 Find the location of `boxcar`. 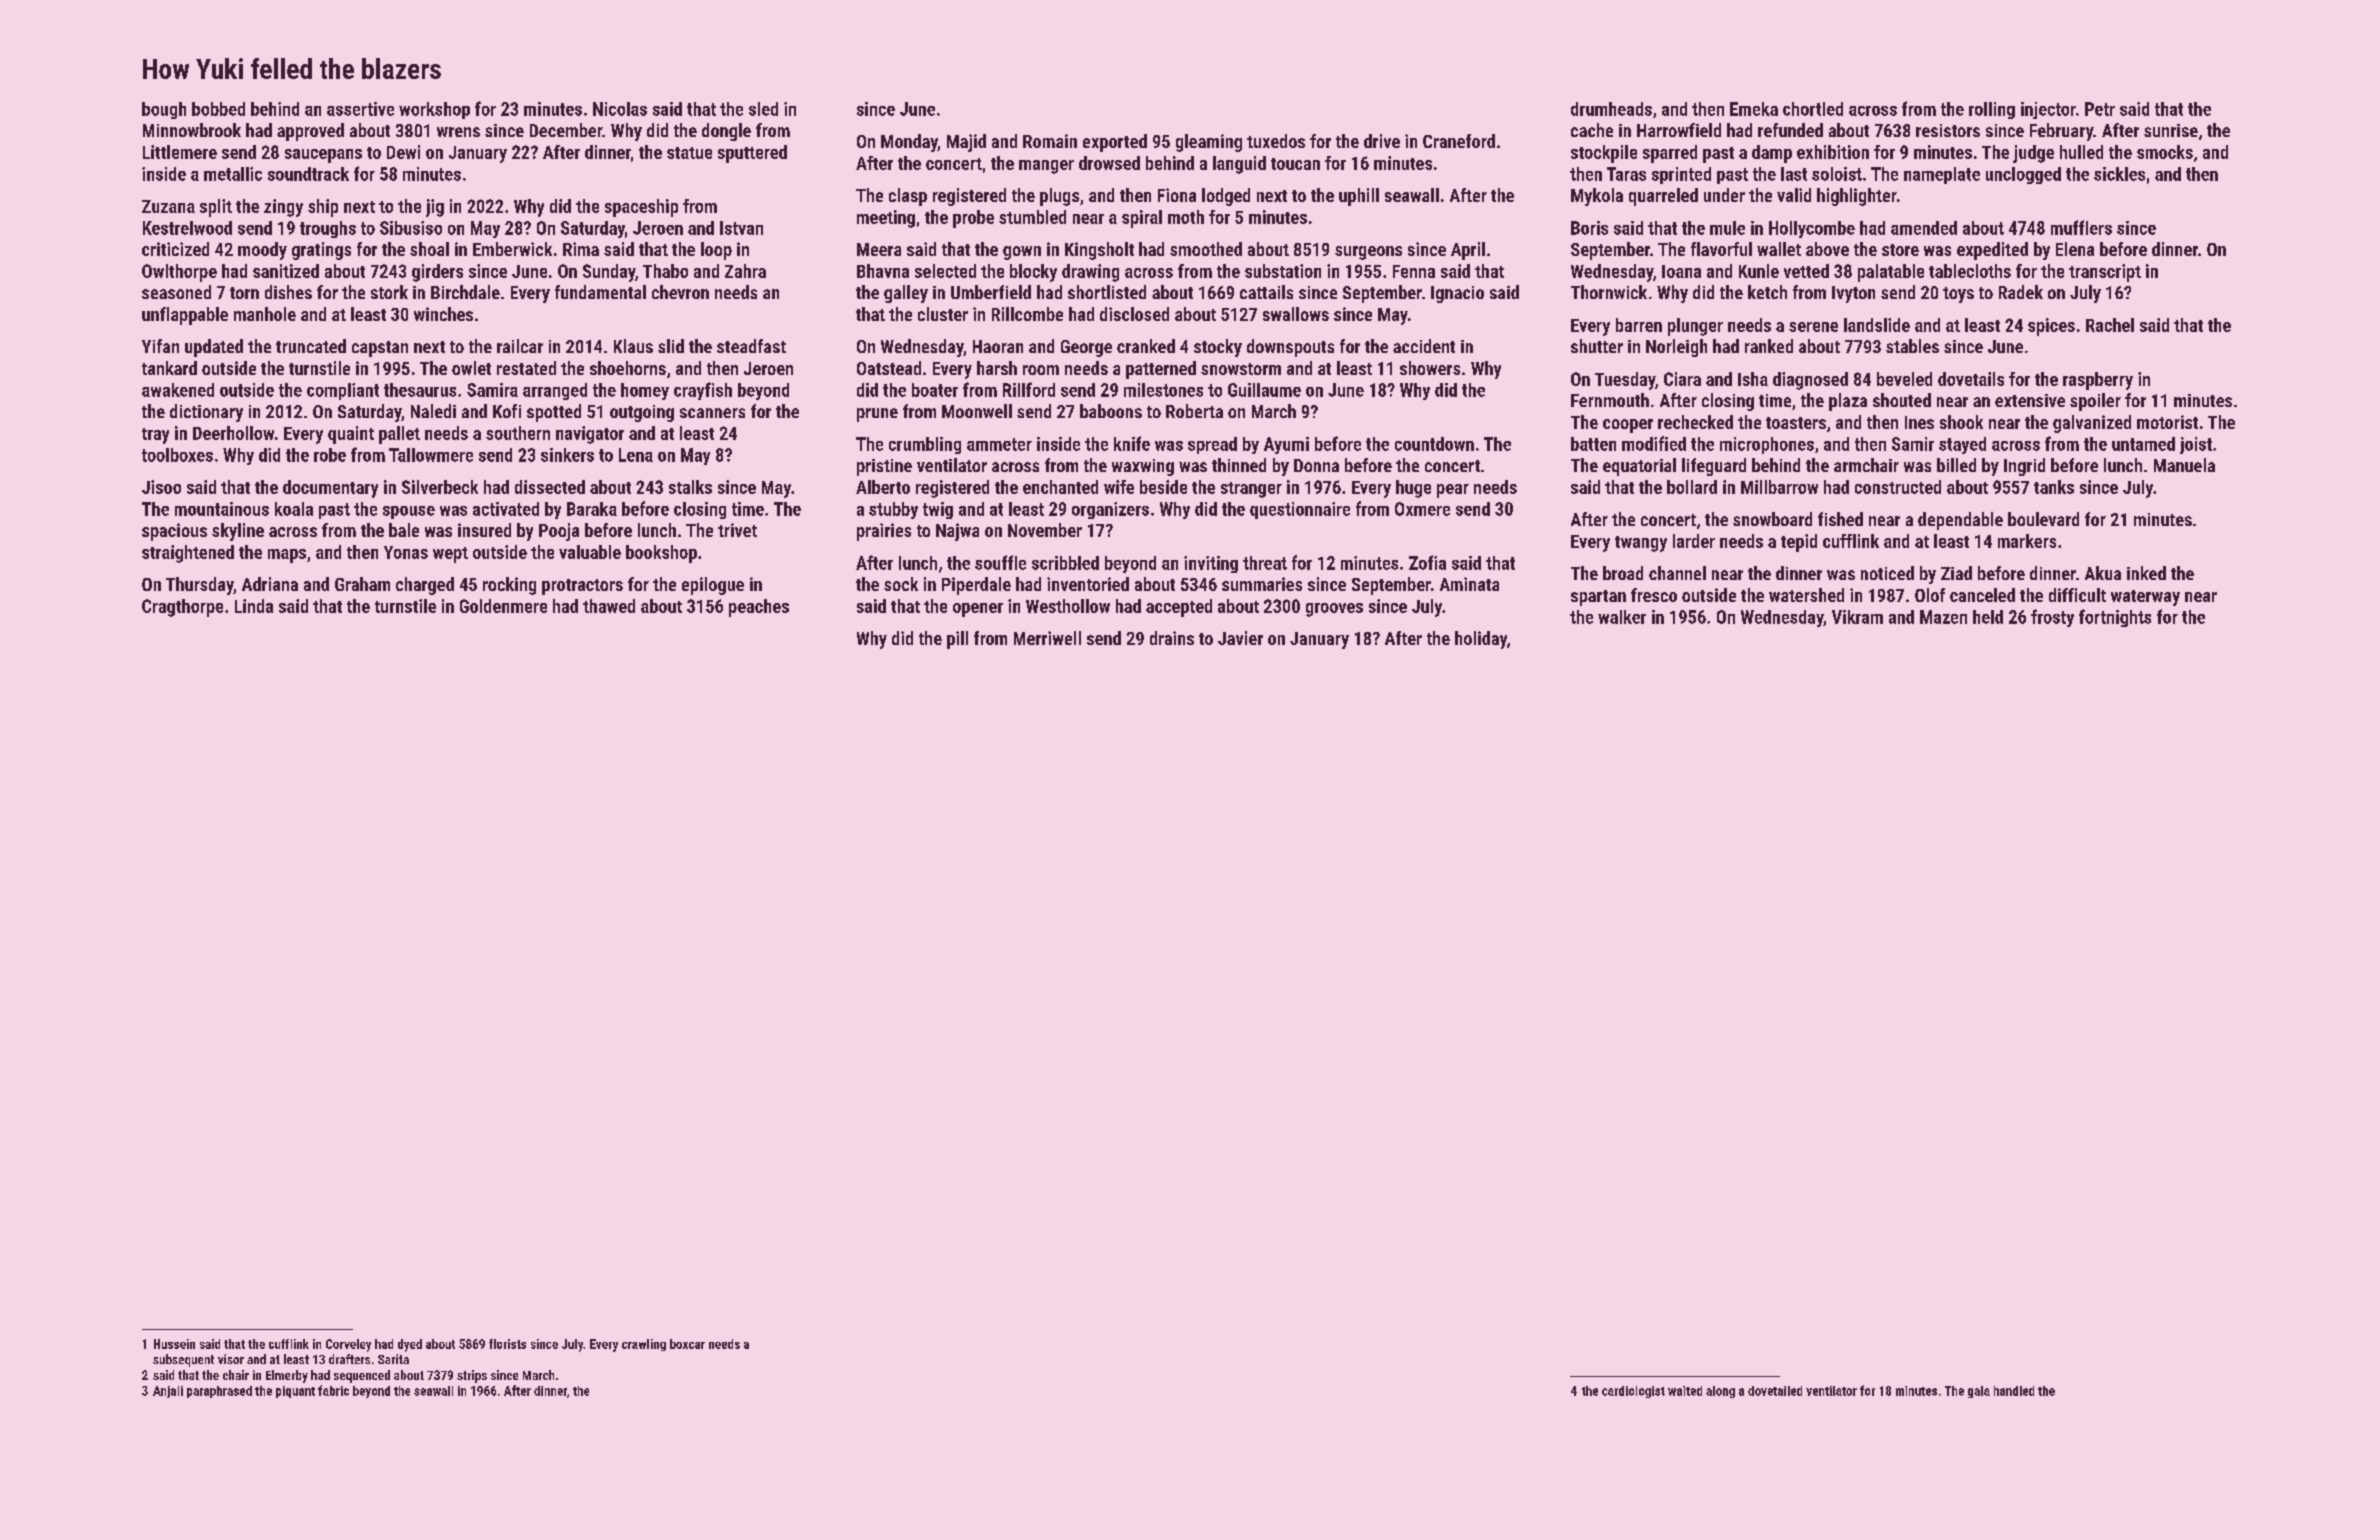

boxcar is located at coordinates (687, 1344).
